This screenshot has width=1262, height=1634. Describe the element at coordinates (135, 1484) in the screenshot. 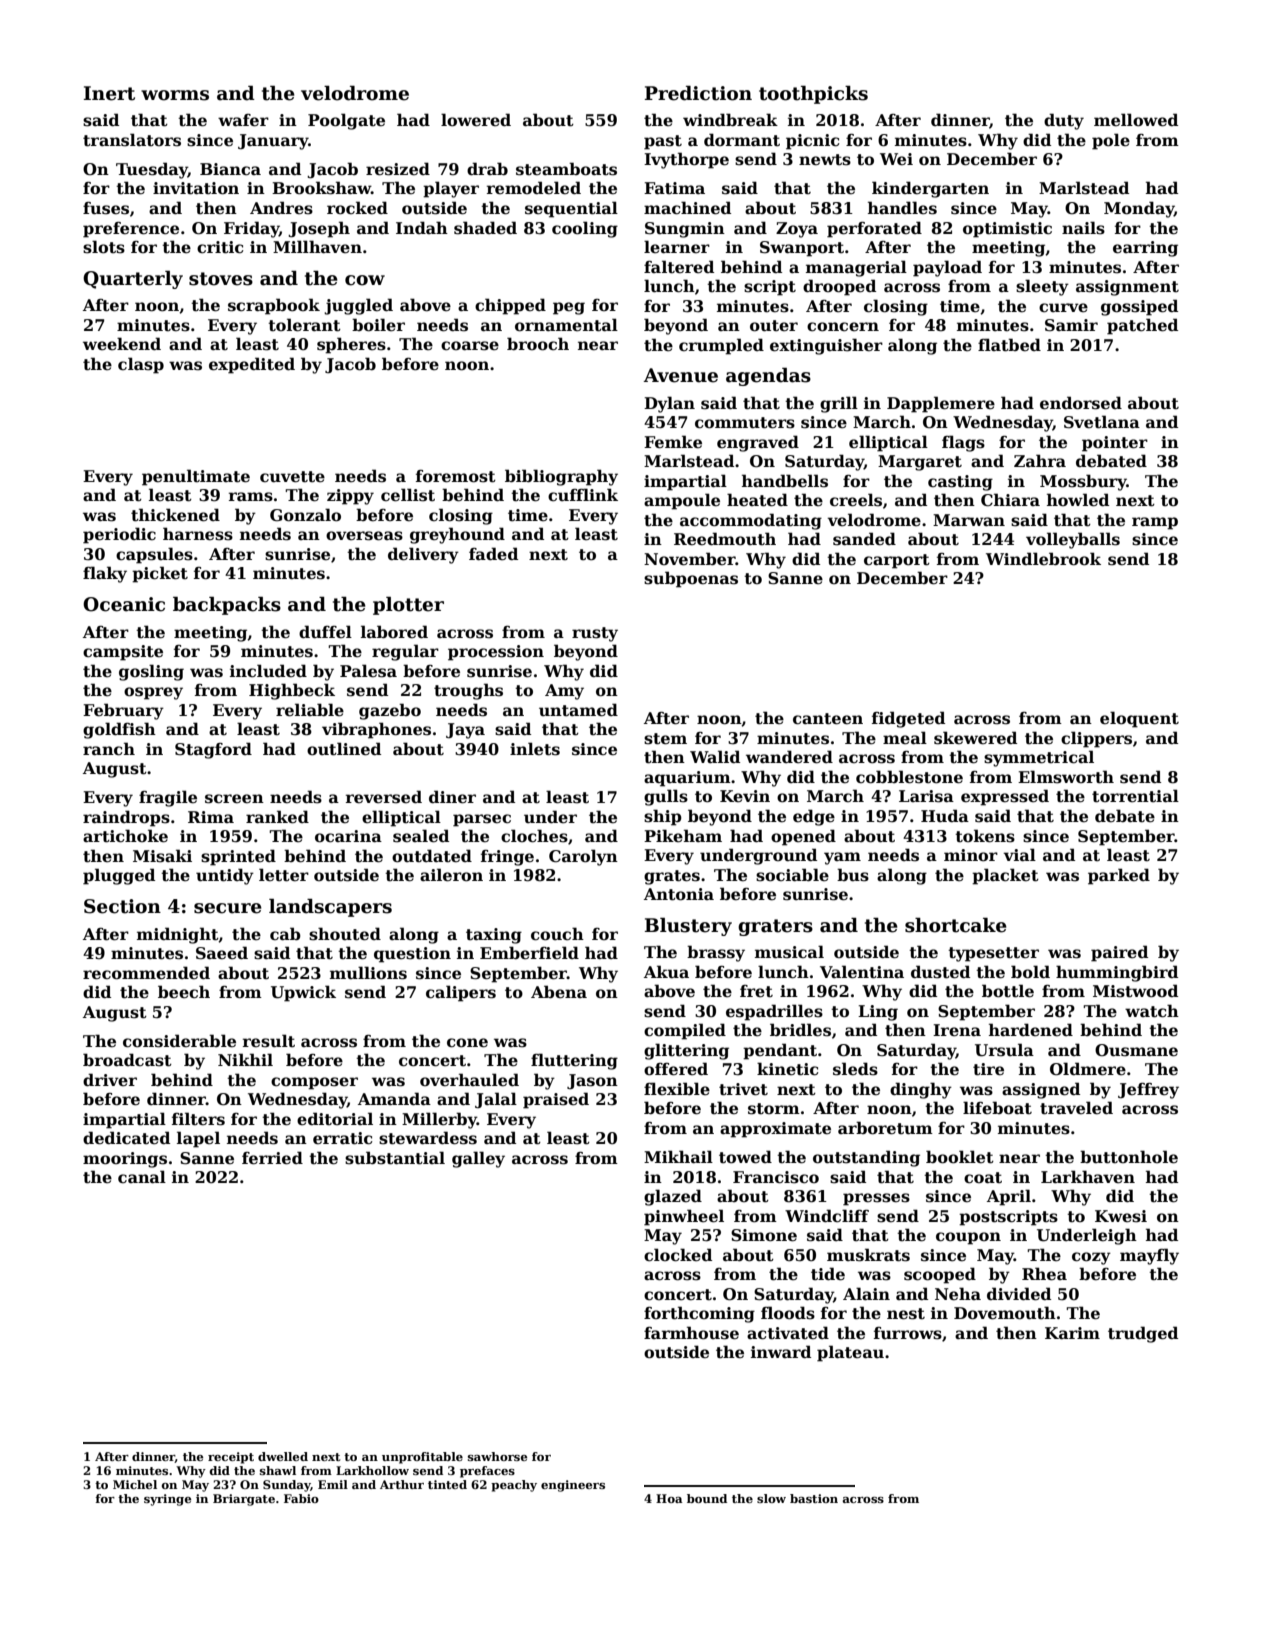

I see `Michel` at that location.
